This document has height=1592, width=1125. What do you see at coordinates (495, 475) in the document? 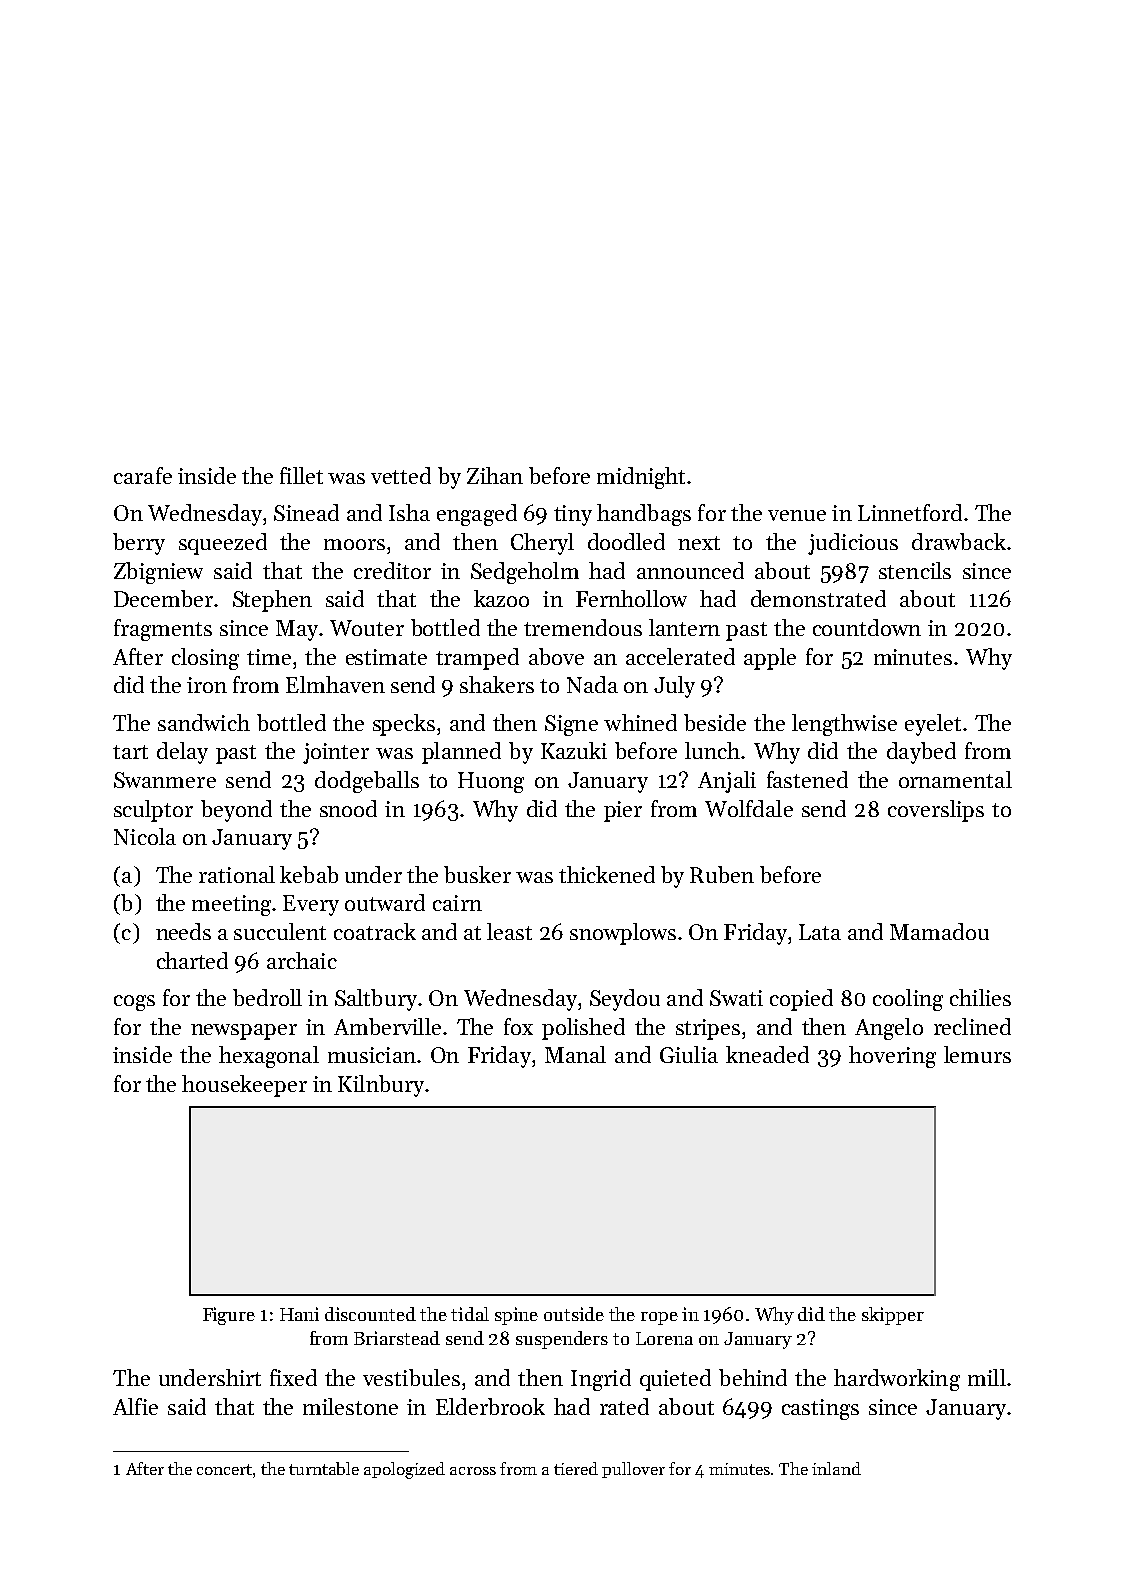
I see `Zihan` at bounding box center [495, 475].
